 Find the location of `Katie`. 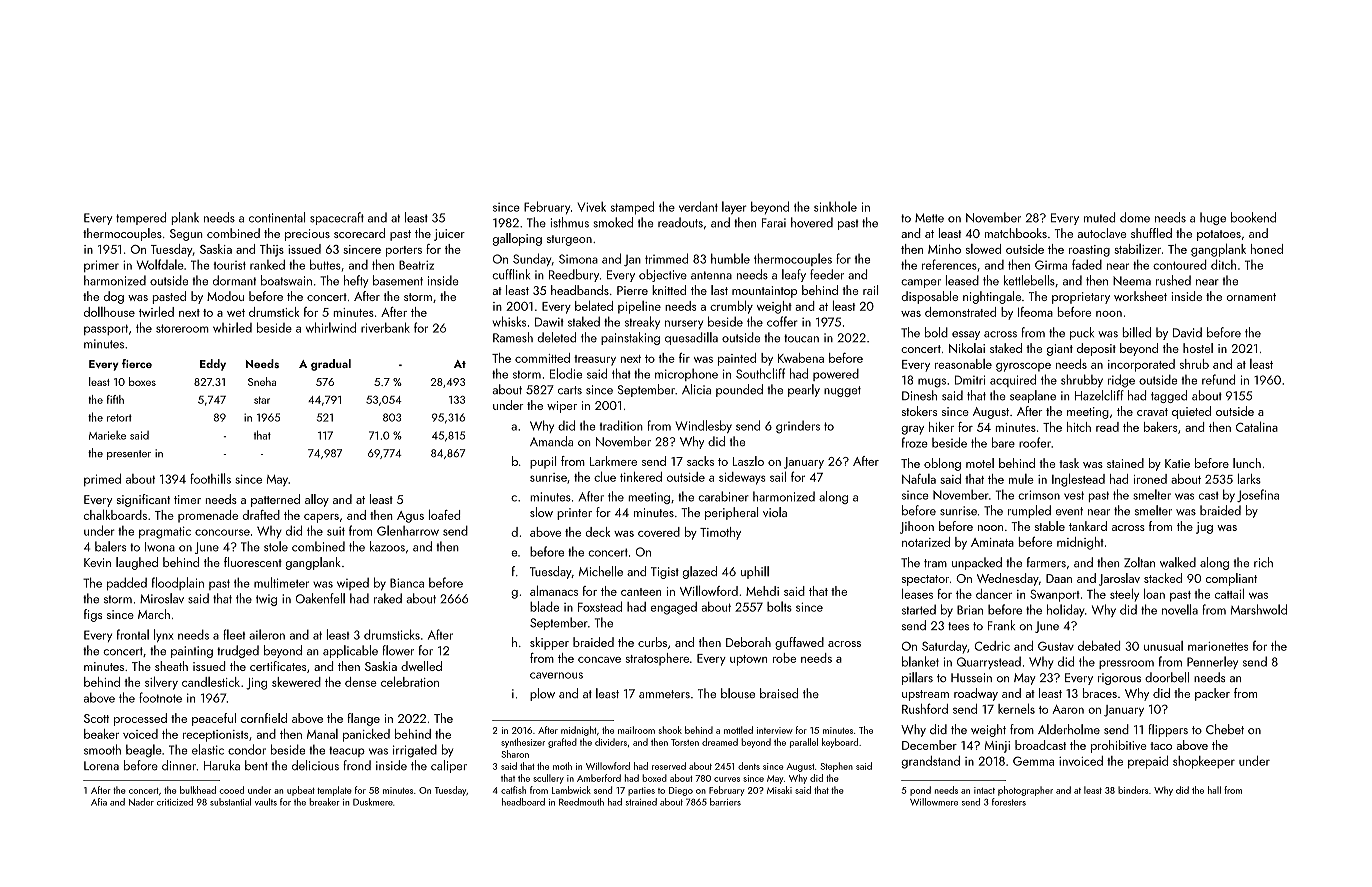

Katie is located at coordinates (1177, 463).
